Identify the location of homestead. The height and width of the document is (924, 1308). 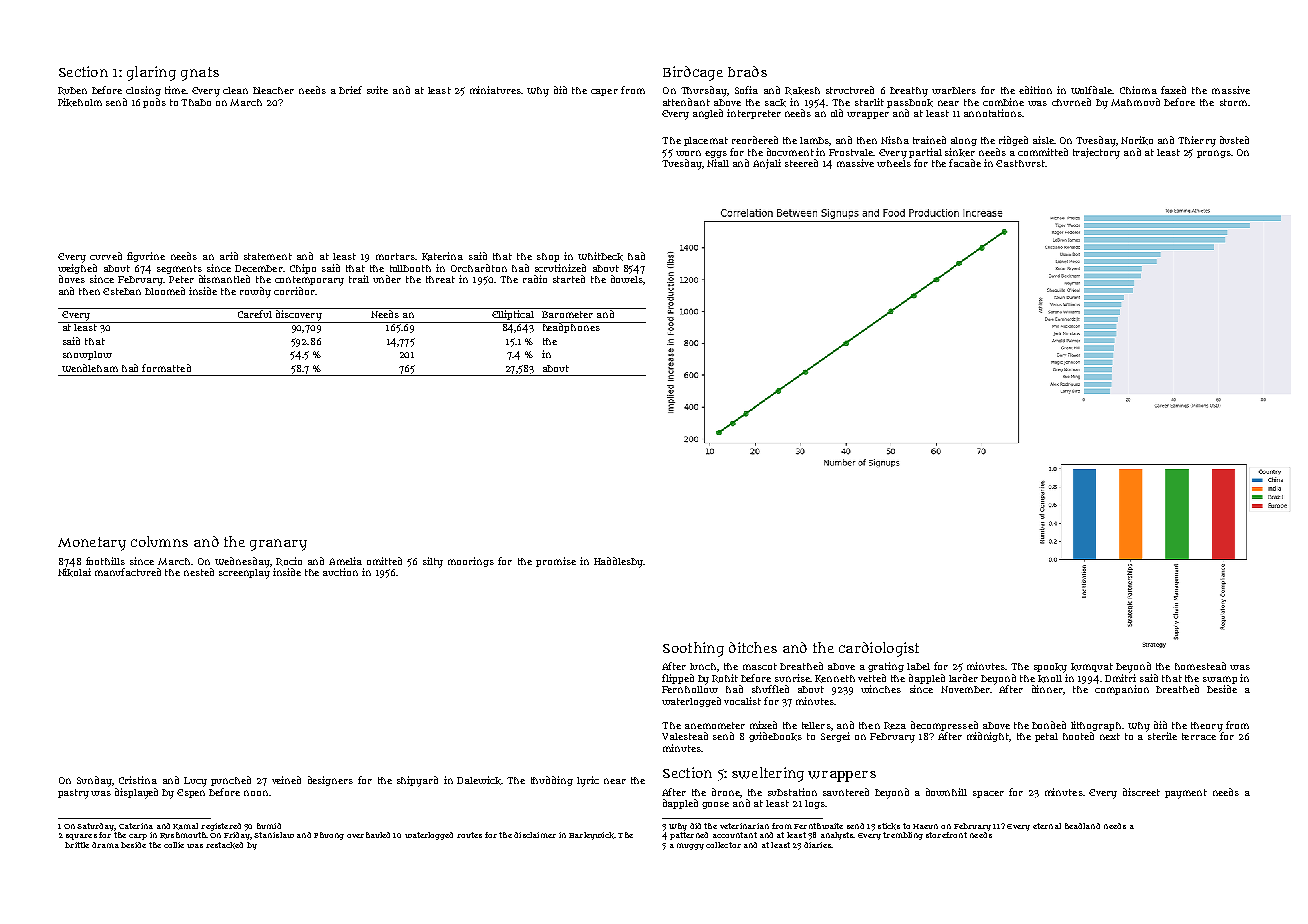
(1200, 666).
